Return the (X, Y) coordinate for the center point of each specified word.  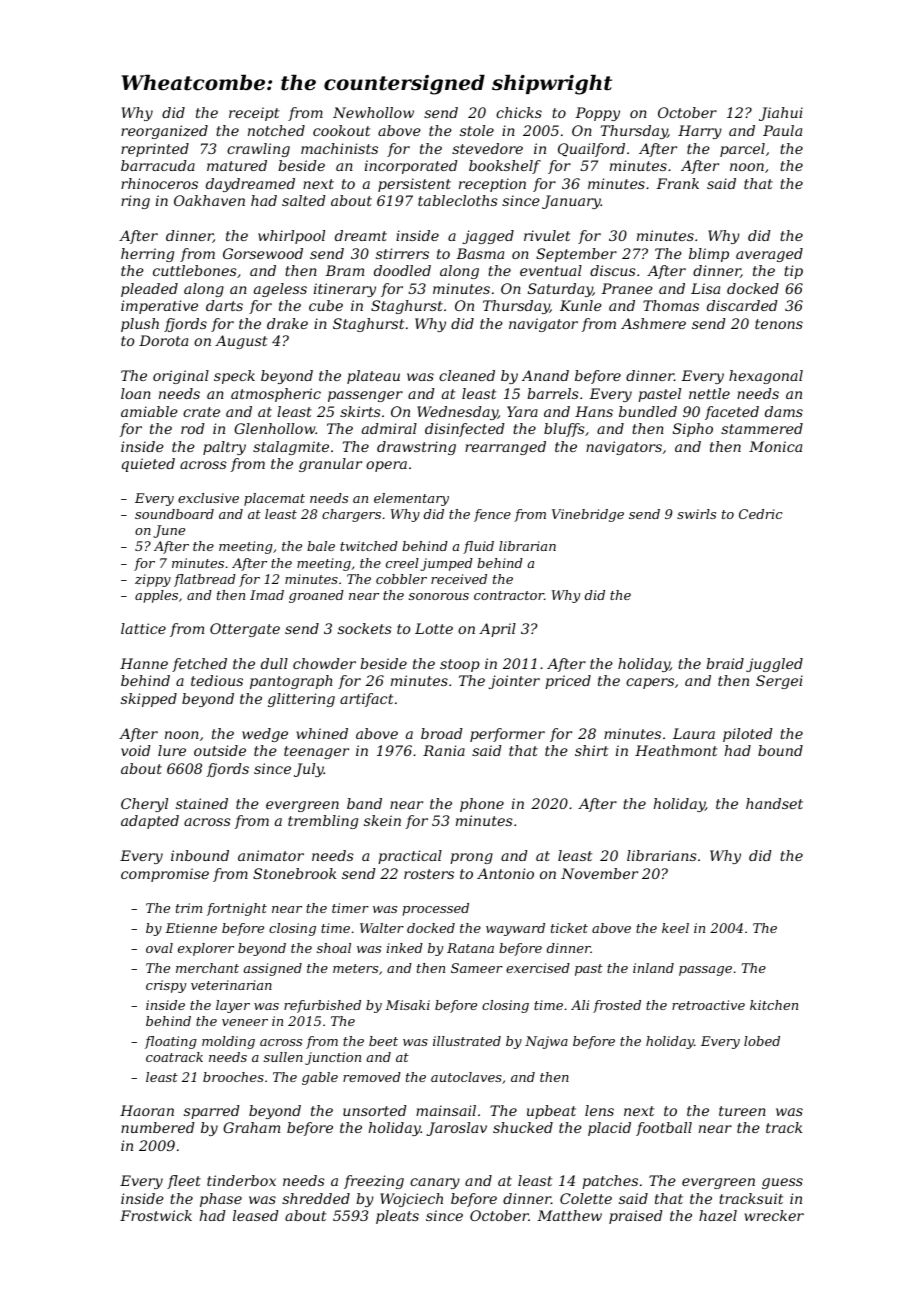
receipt (254, 114)
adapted (150, 822)
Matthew (569, 1215)
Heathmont (676, 750)
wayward (515, 929)
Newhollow (373, 112)
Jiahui (781, 114)
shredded (316, 1198)
